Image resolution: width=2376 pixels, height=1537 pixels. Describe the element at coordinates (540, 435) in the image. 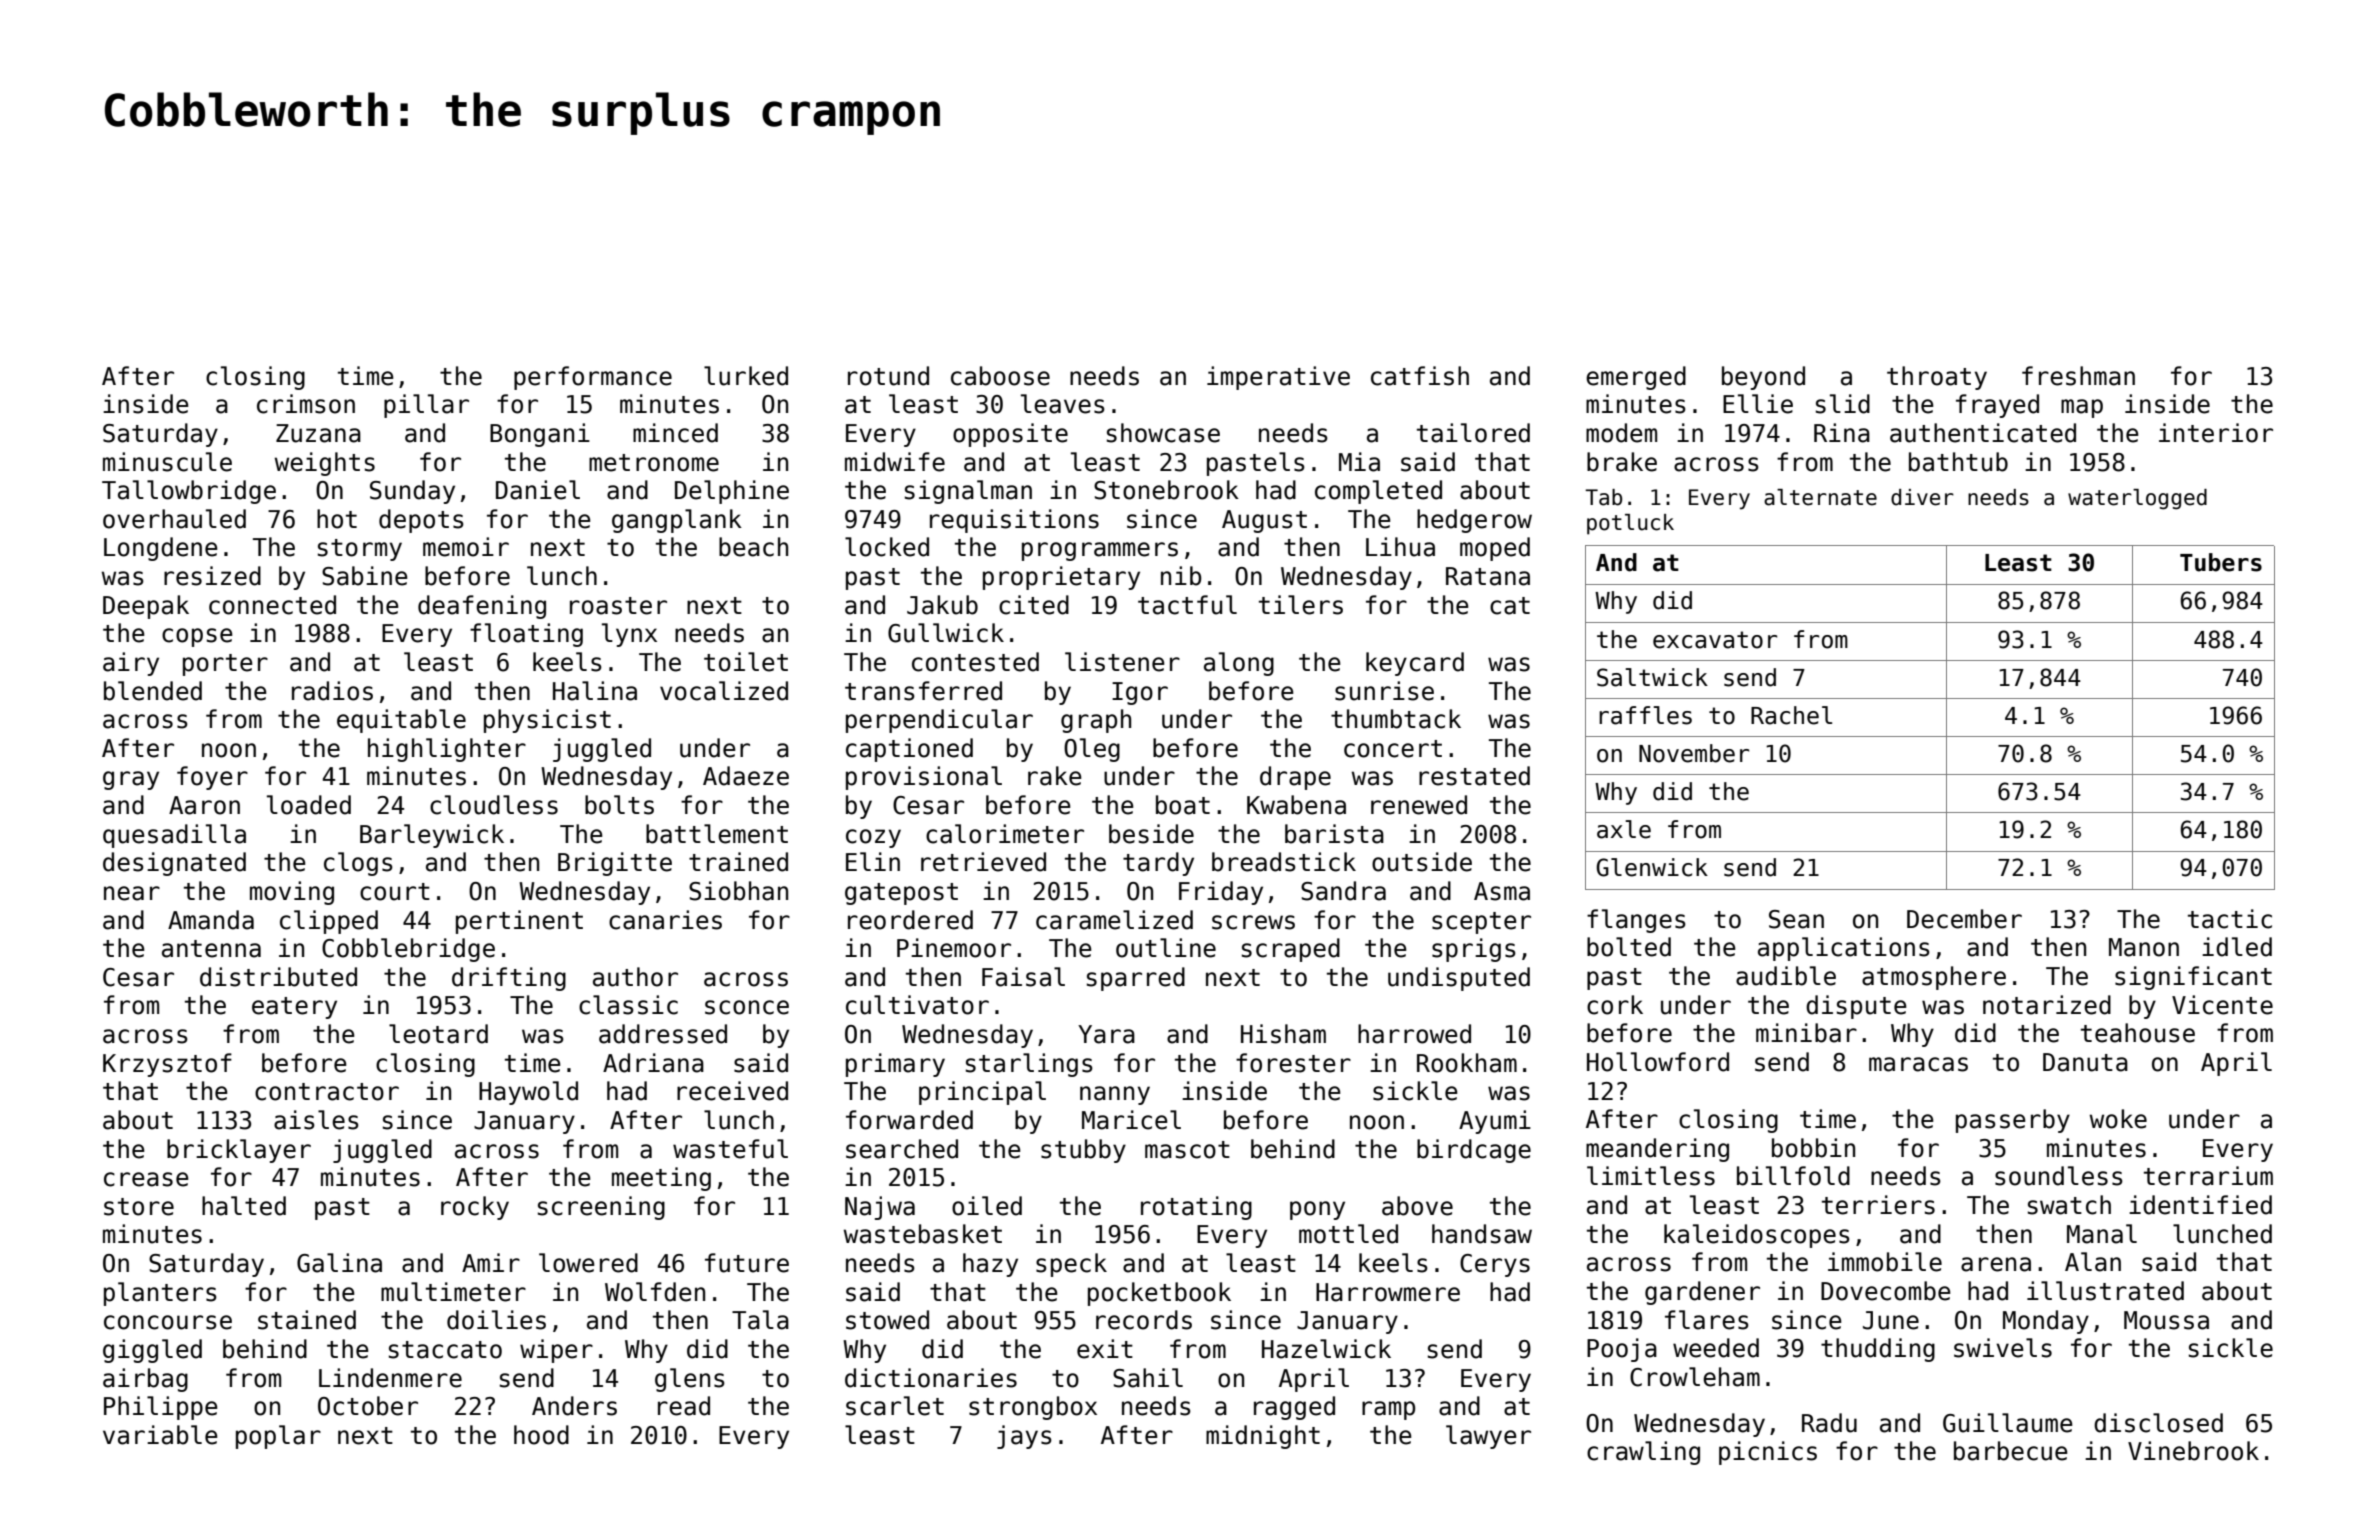

I see `Bongani` at that location.
